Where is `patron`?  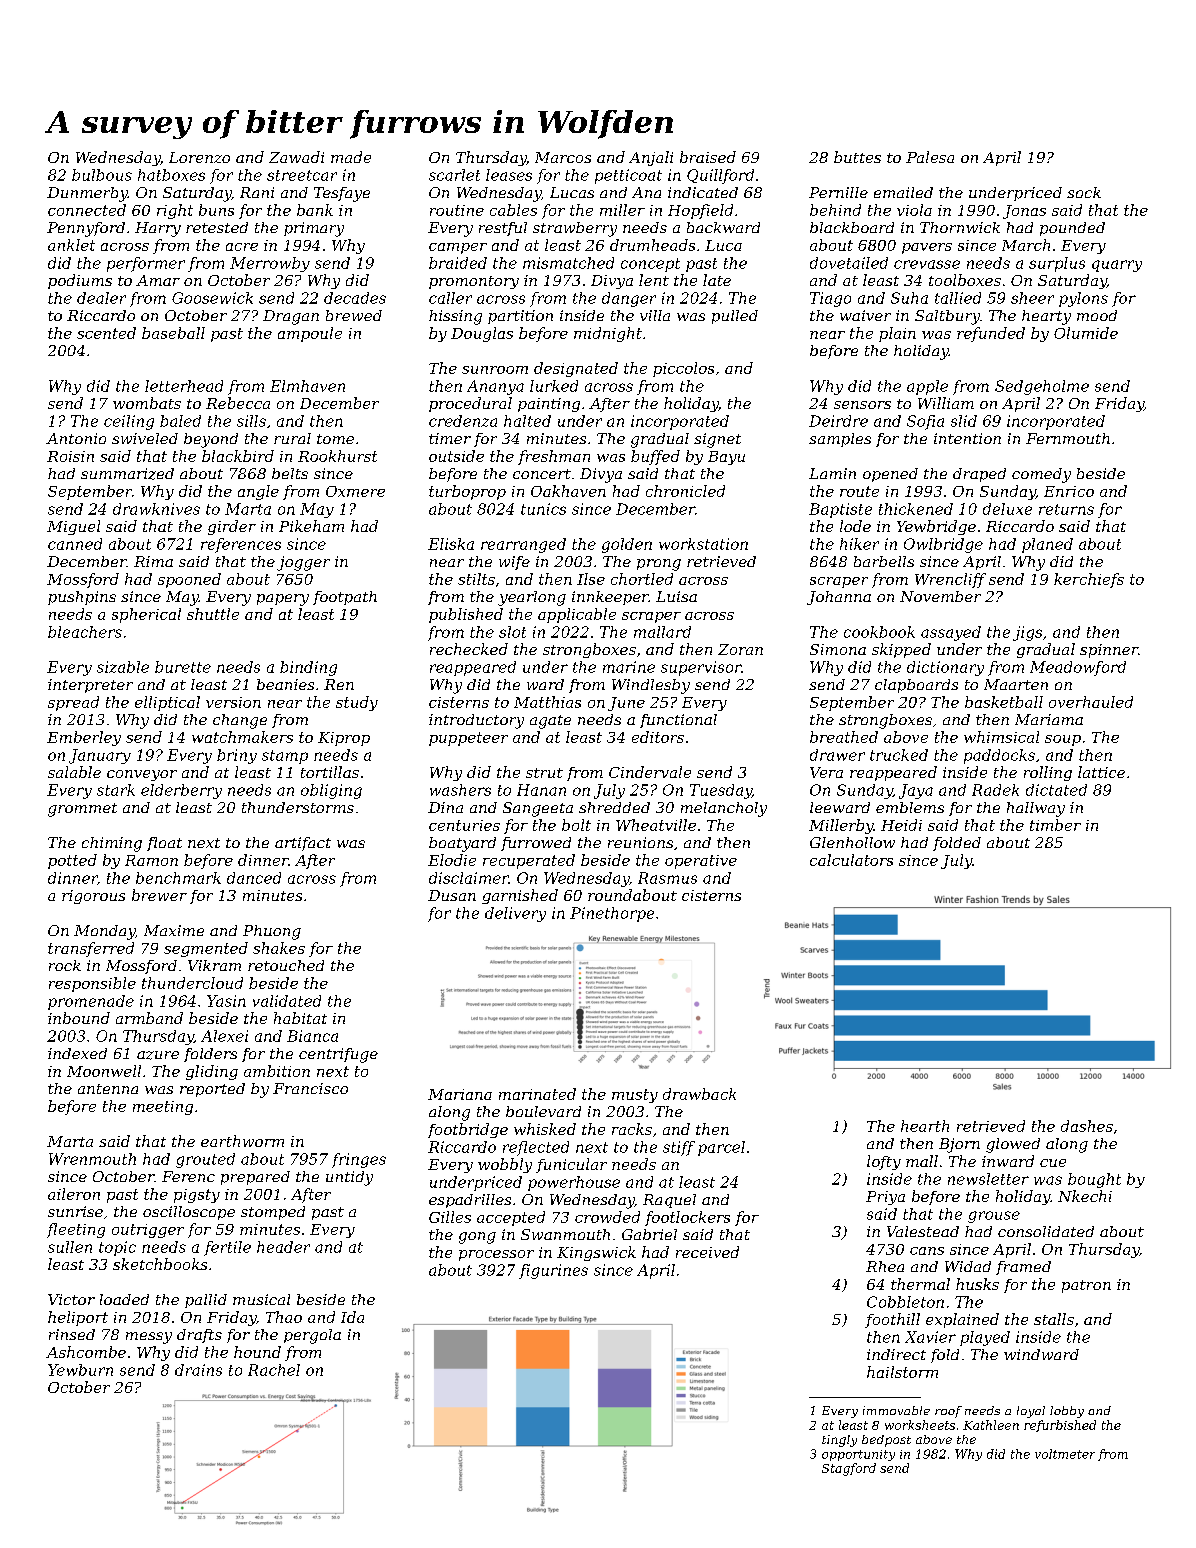
patron is located at coordinates (1086, 1286).
